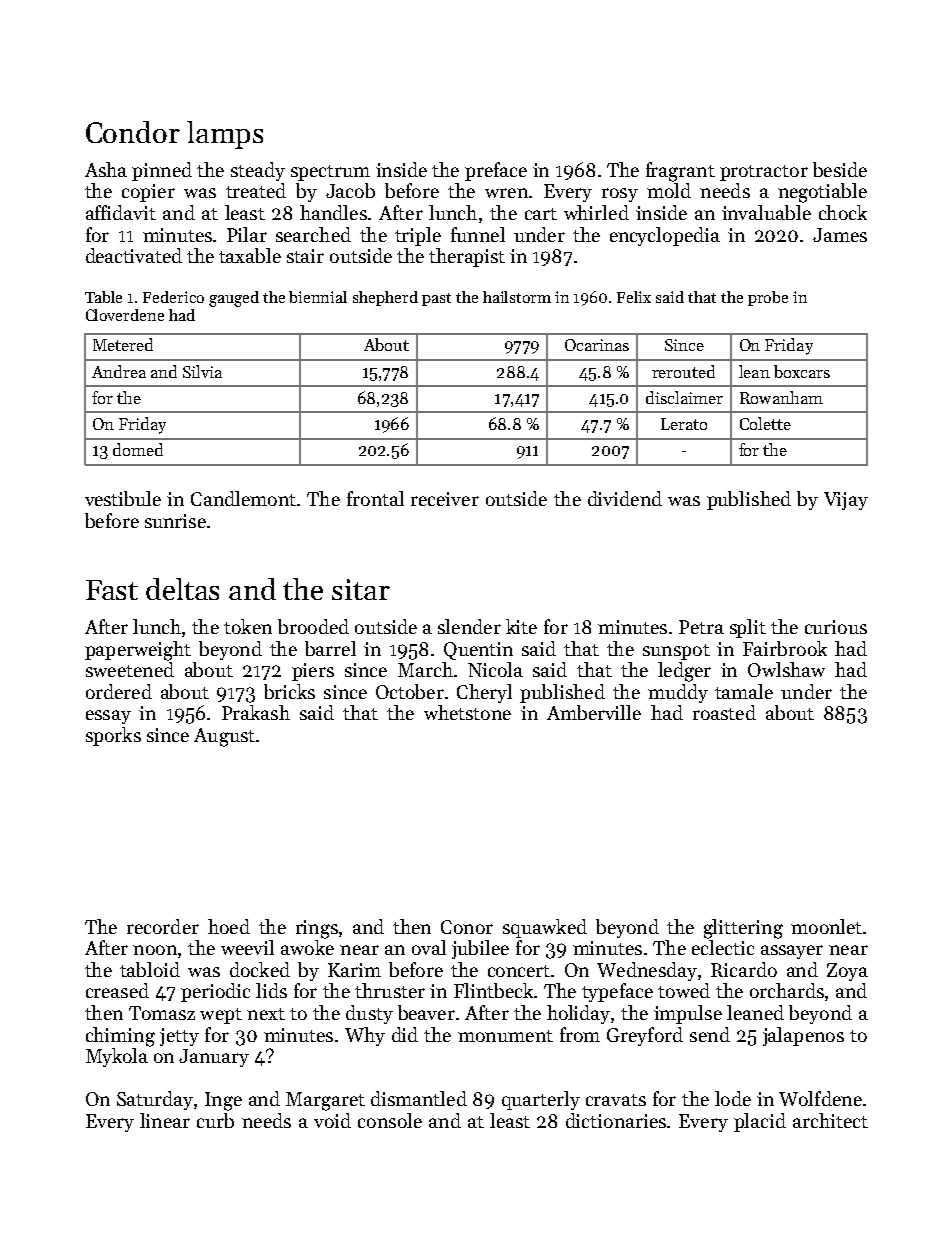 This image has height=1233, width=952. Describe the element at coordinates (148, 193) in the image. I see `copier` at that location.
